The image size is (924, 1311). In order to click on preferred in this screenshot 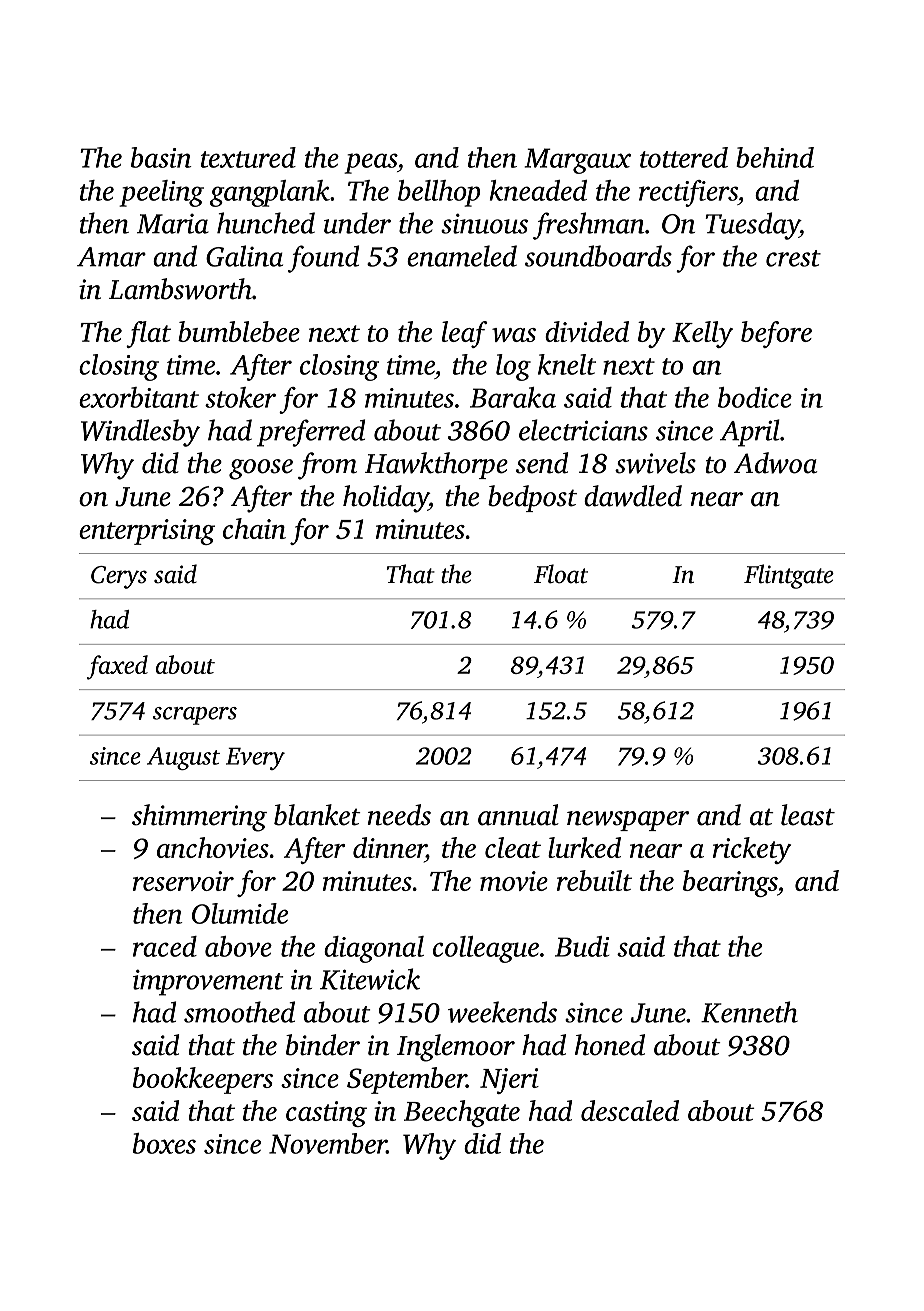, I will do `click(311, 433)`.
